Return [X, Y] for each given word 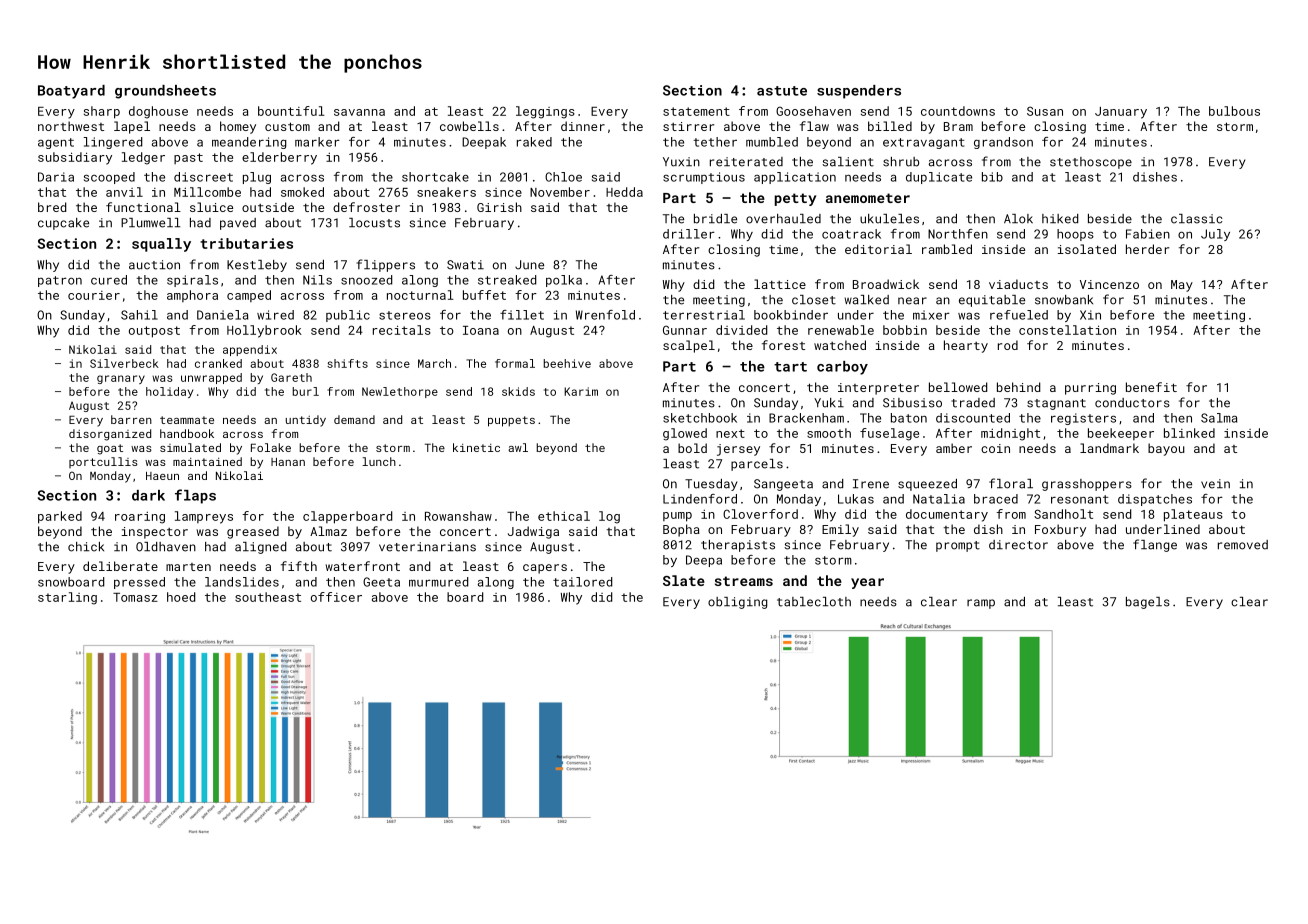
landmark [1109, 448]
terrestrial [704, 315]
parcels [757, 465]
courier [94, 295]
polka [564, 281]
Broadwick [886, 284]
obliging [737, 603]
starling [67, 598]
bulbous [1234, 111]
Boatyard [71, 92]
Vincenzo [1109, 284]
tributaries [246, 243]
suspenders [859, 92]
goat [110, 449]
